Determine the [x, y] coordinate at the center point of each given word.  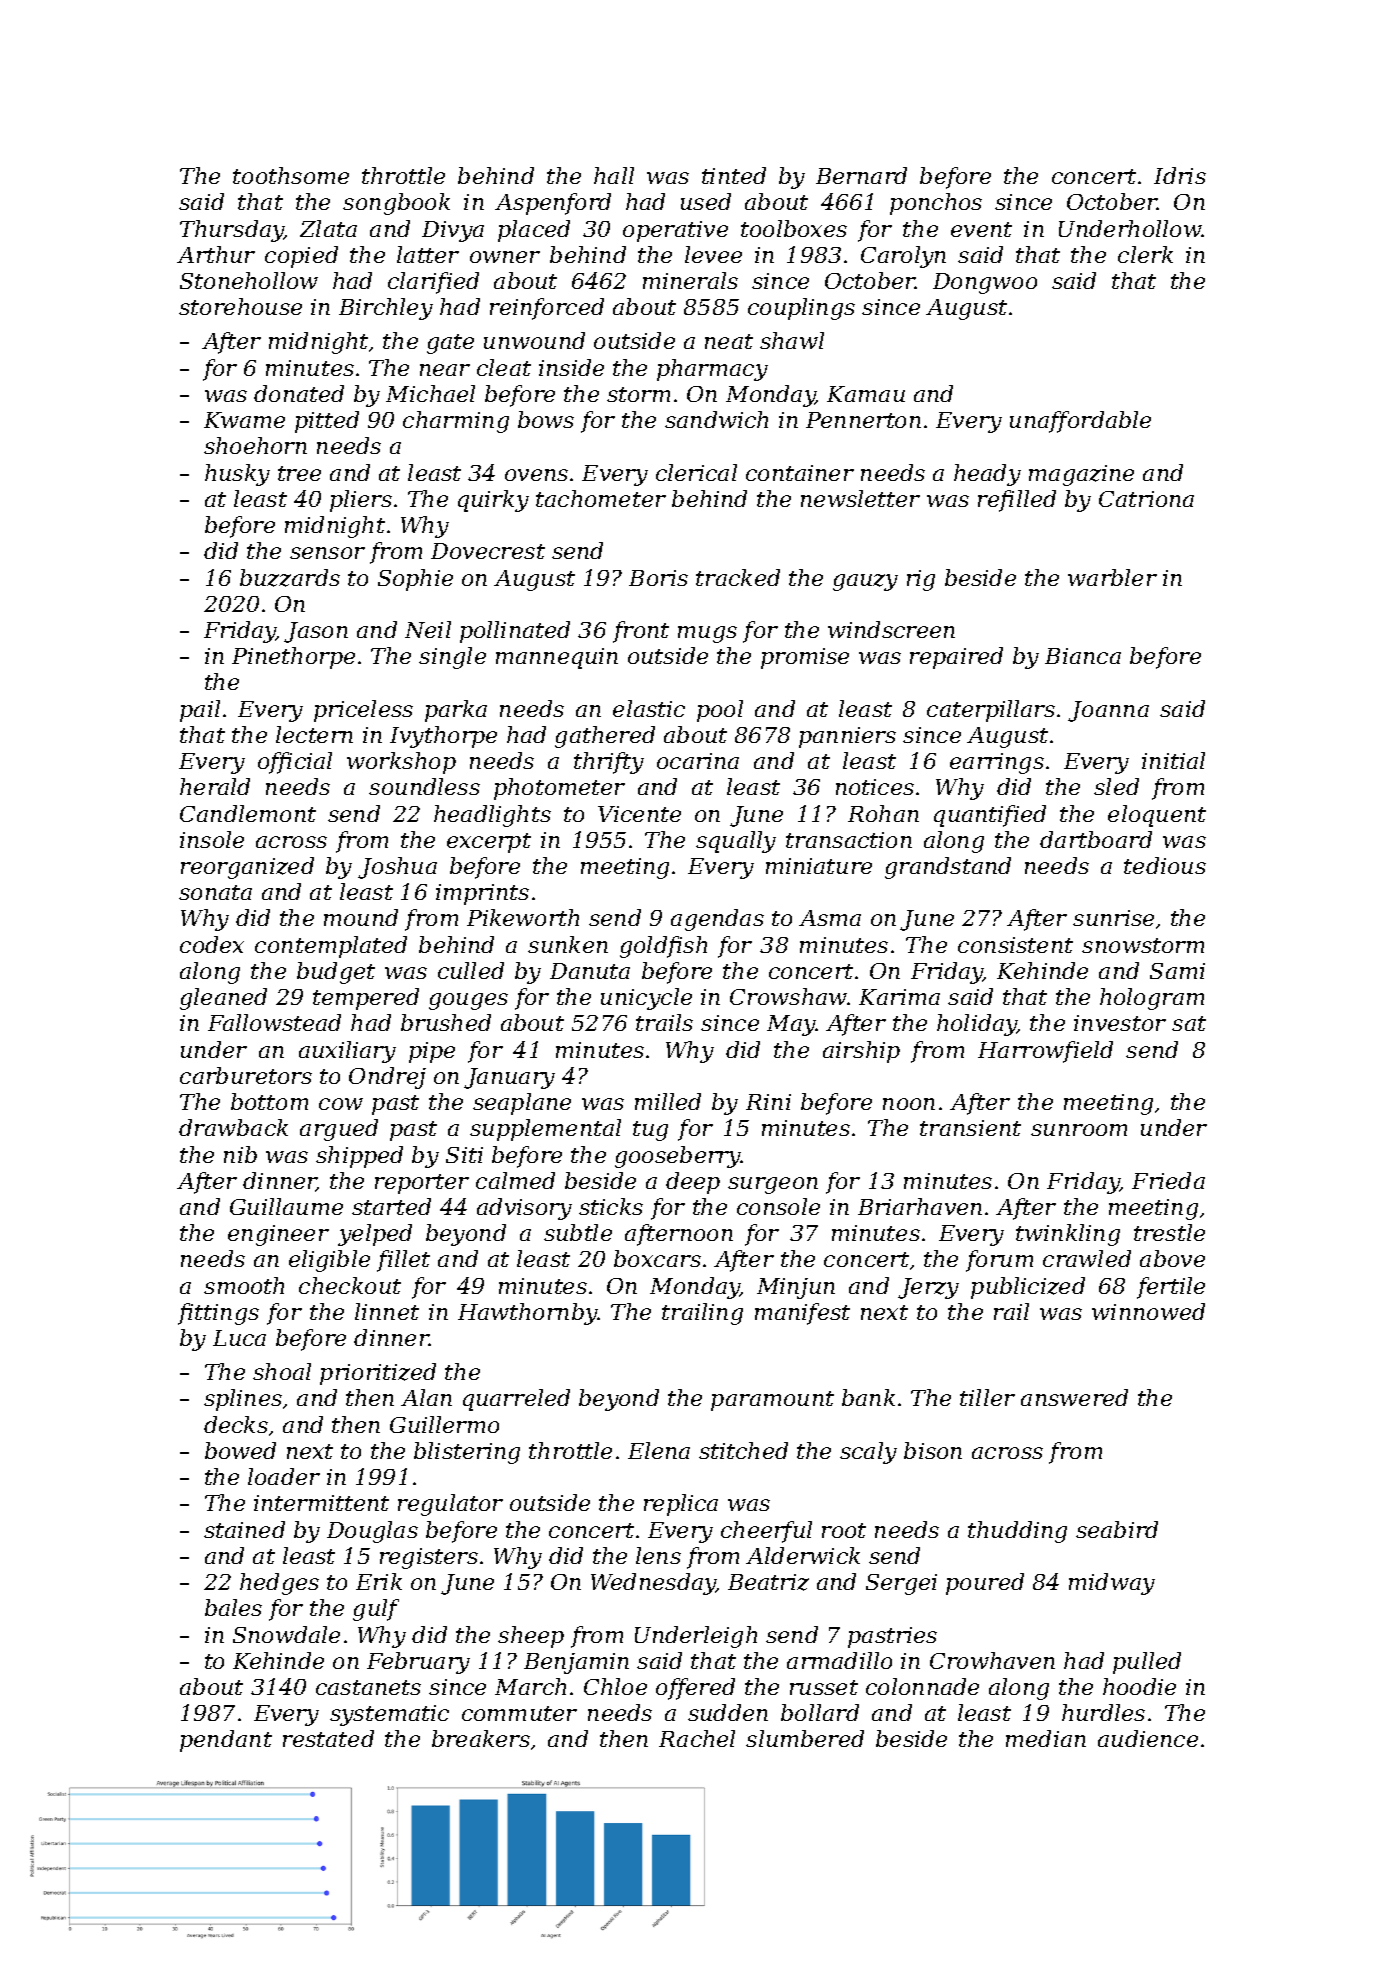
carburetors [246, 1075]
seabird [1117, 1529]
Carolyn [903, 257]
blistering [467, 1453]
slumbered [805, 1738]
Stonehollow [249, 280]
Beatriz [768, 1582]
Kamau [866, 394]
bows [546, 419]
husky [237, 475]
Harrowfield [1045, 1052]
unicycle [646, 999]
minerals [690, 280]
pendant [226, 1741]
